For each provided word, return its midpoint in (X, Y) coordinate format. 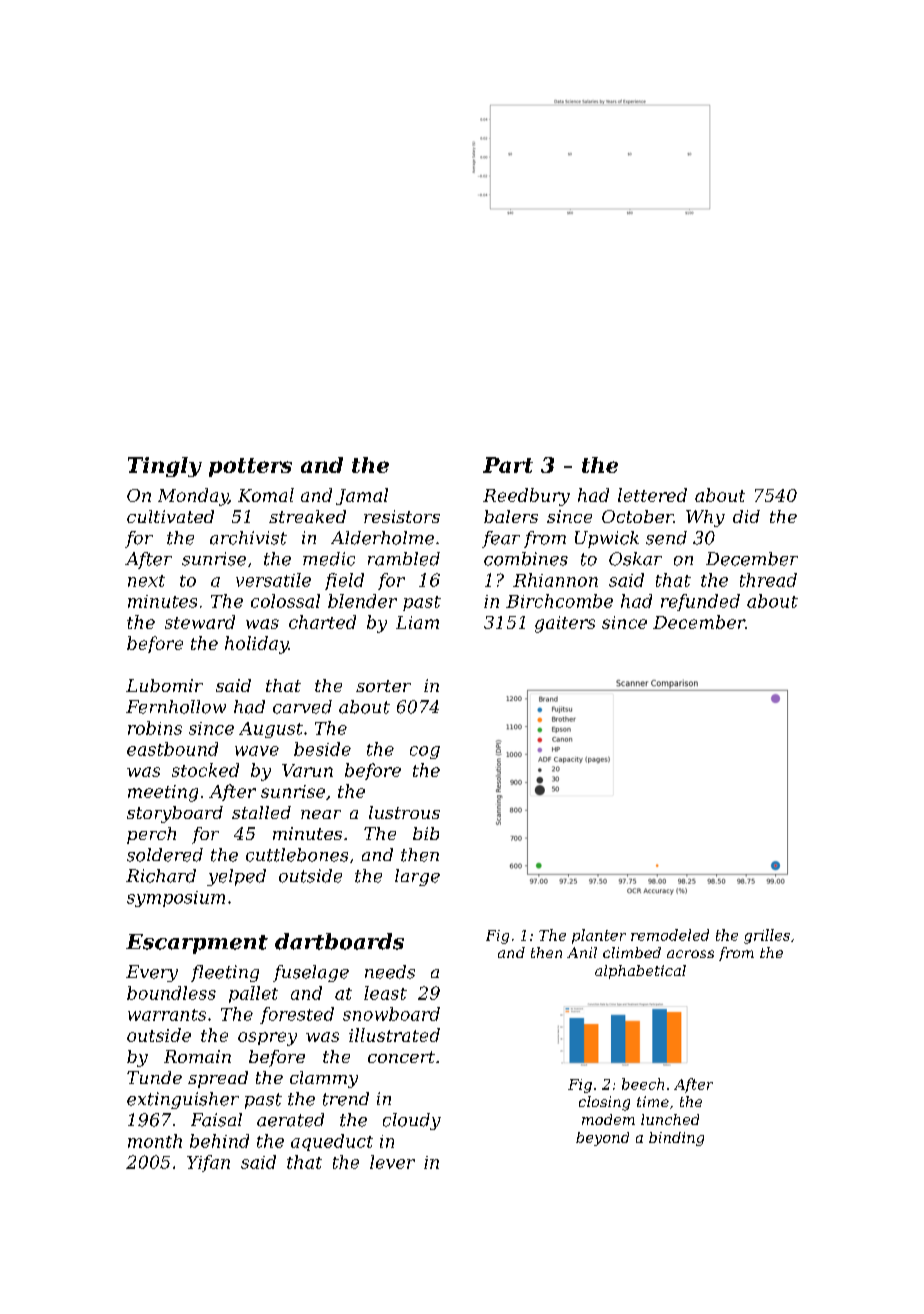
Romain (197, 1056)
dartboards (339, 941)
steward (200, 622)
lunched (670, 1119)
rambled (404, 559)
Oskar (635, 559)
